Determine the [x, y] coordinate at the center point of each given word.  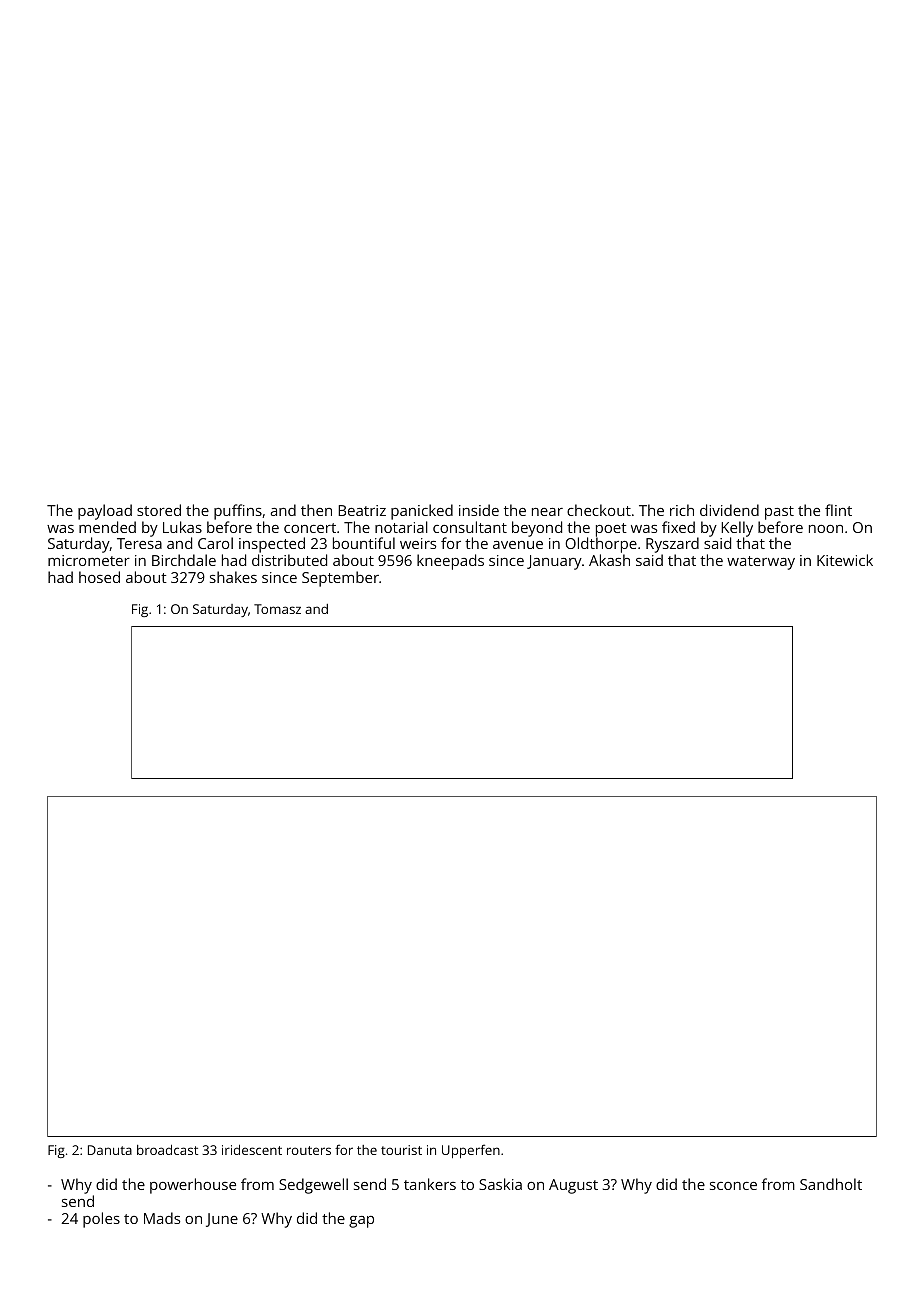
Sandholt [831, 1184]
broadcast [167, 1149]
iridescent [252, 1149]
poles [101, 1220]
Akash [609, 560]
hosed [99, 577]
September [340, 579]
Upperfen [471, 1151]
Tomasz [277, 609]
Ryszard [672, 545]
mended [107, 527]
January [554, 562]
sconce [733, 1186]
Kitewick [845, 560]
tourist [401, 1150]
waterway [761, 563]
